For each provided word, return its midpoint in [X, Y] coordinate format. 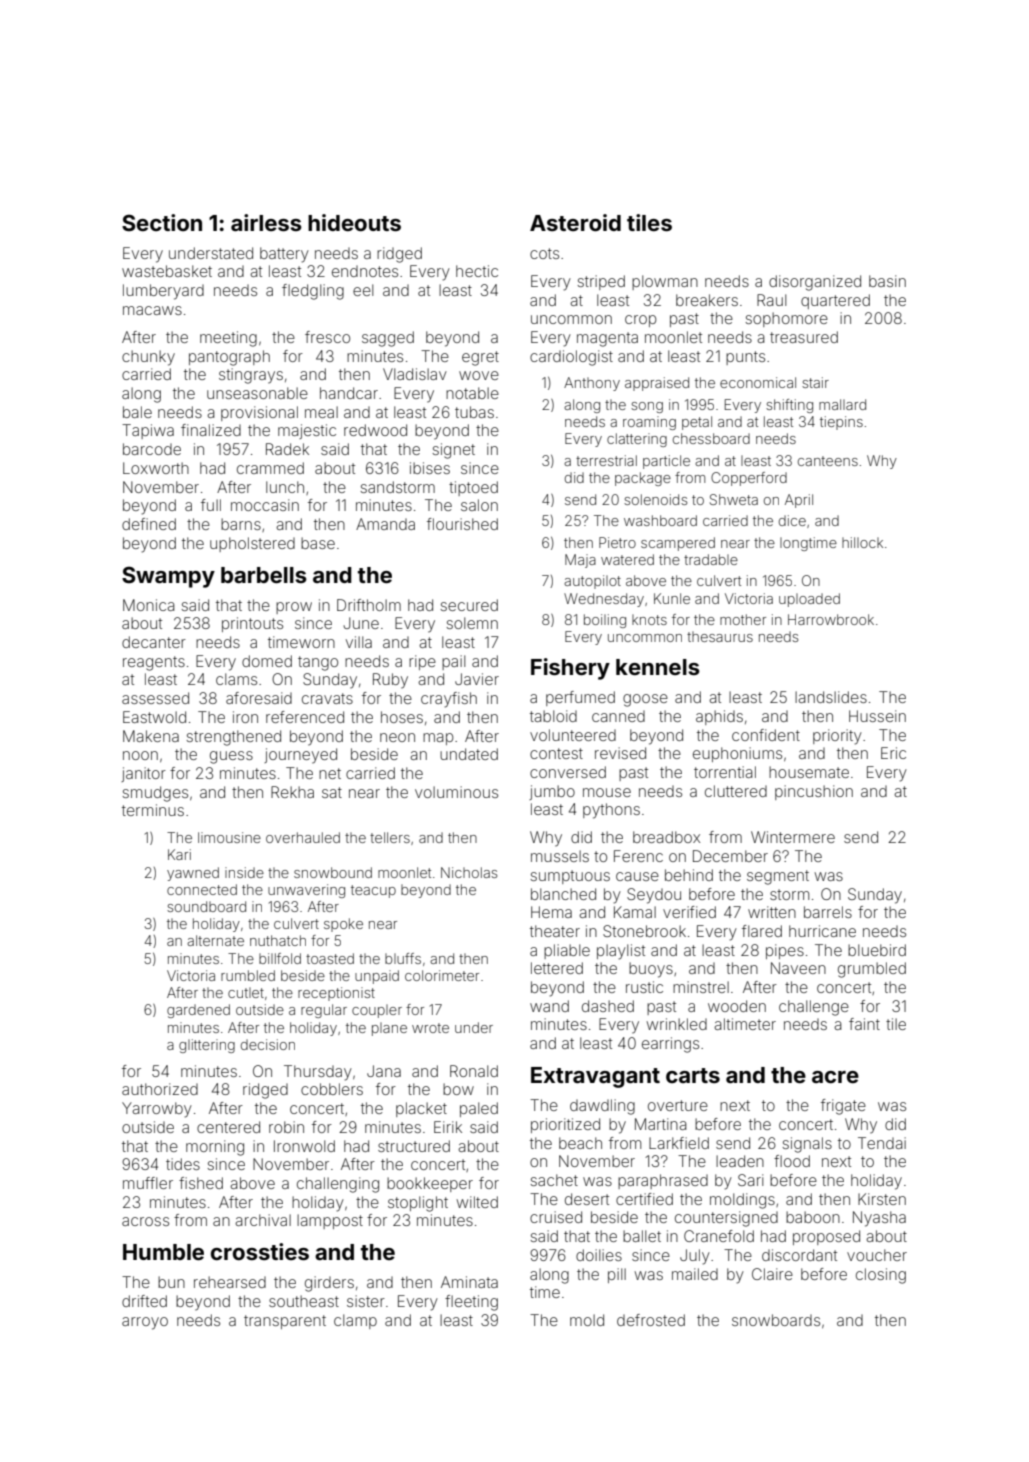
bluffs [403, 958]
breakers [707, 300]
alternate [215, 940]
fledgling [313, 292]
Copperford [749, 479]
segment [778, 877]
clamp [355, 1321]
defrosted [651, 1320]
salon [479, 505]
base [318, 543]
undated [469, 754]
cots [544, 253]
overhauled [303, 837]
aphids [719, 717]
